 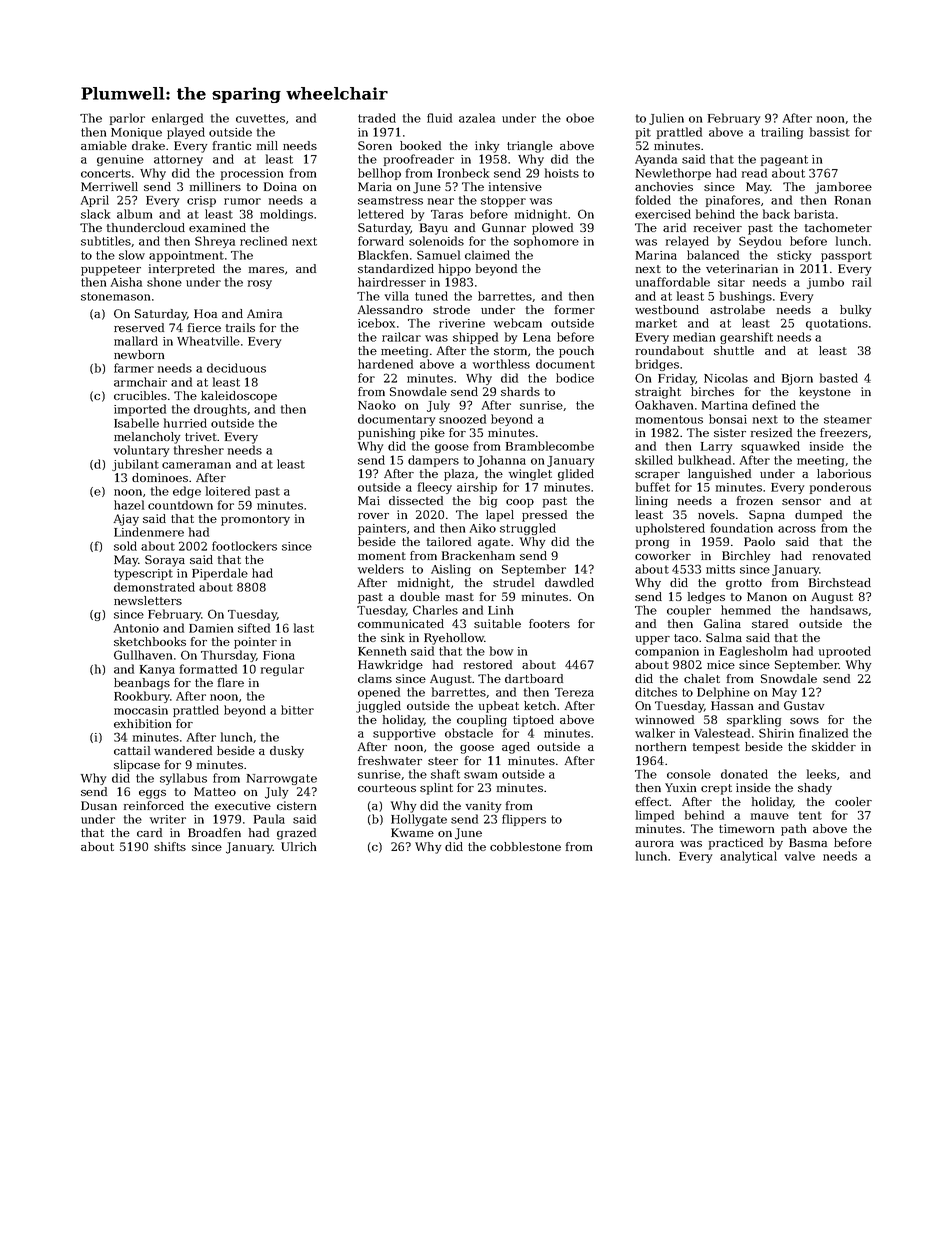 What do you see at coordinates (748, 857) in the screenshot?
I see `analytical` at bounding box center [748, 857].
